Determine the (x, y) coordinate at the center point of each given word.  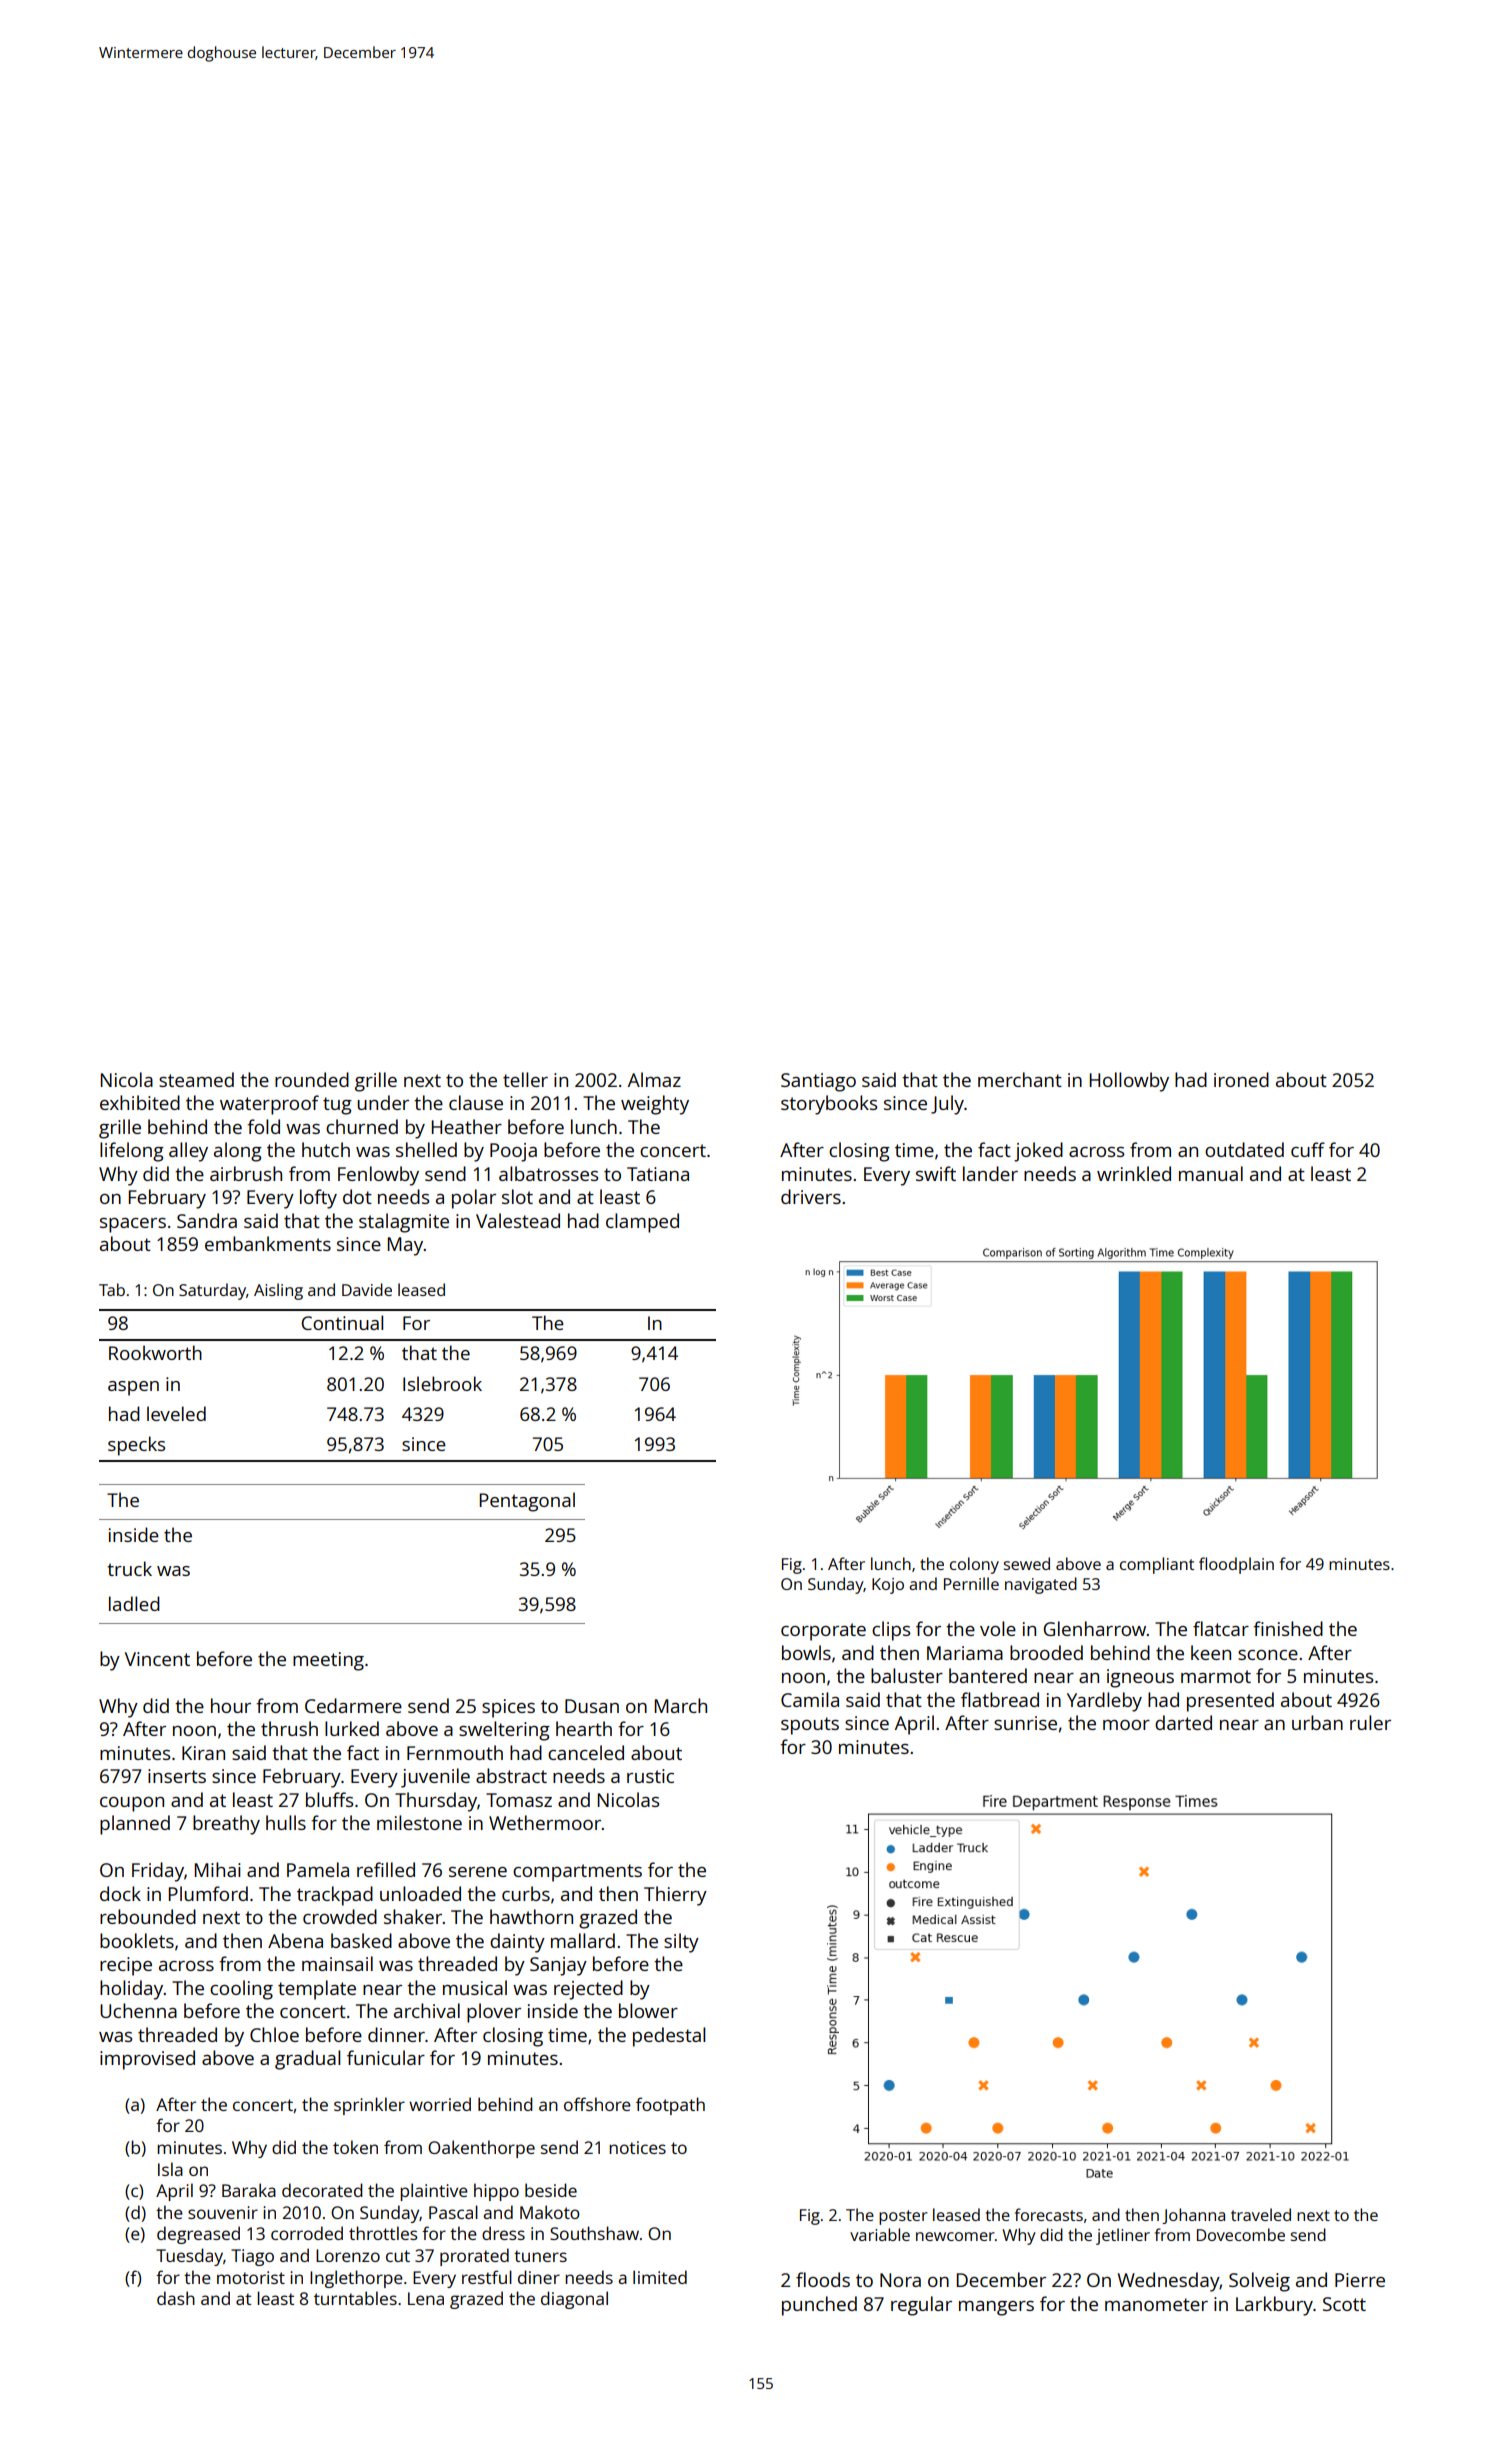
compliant (1157, 1565)
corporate (823, 1632)
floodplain (1236, 1565)
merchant (1020, 1079)
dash (176, 2298)
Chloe (274, 2034)
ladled (134, 1603)
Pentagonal (527, 1502)
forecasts (1049, 2214)
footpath (670, 2106)
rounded (312, 1079)
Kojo (888, 1586)
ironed (1241, 1079)
